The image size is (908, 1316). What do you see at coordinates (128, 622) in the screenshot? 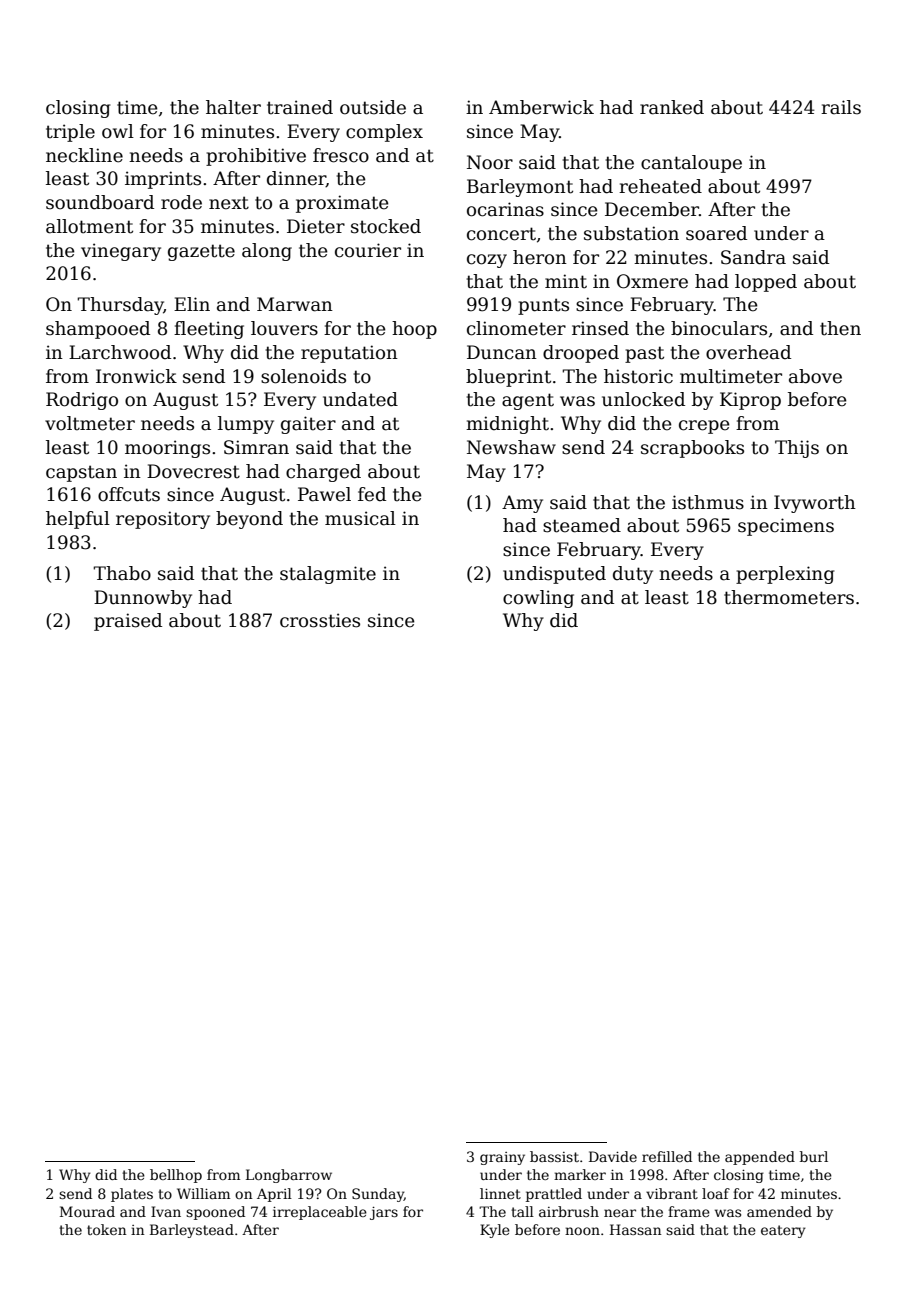
I see `praised` at bounding box center [128, 622].
